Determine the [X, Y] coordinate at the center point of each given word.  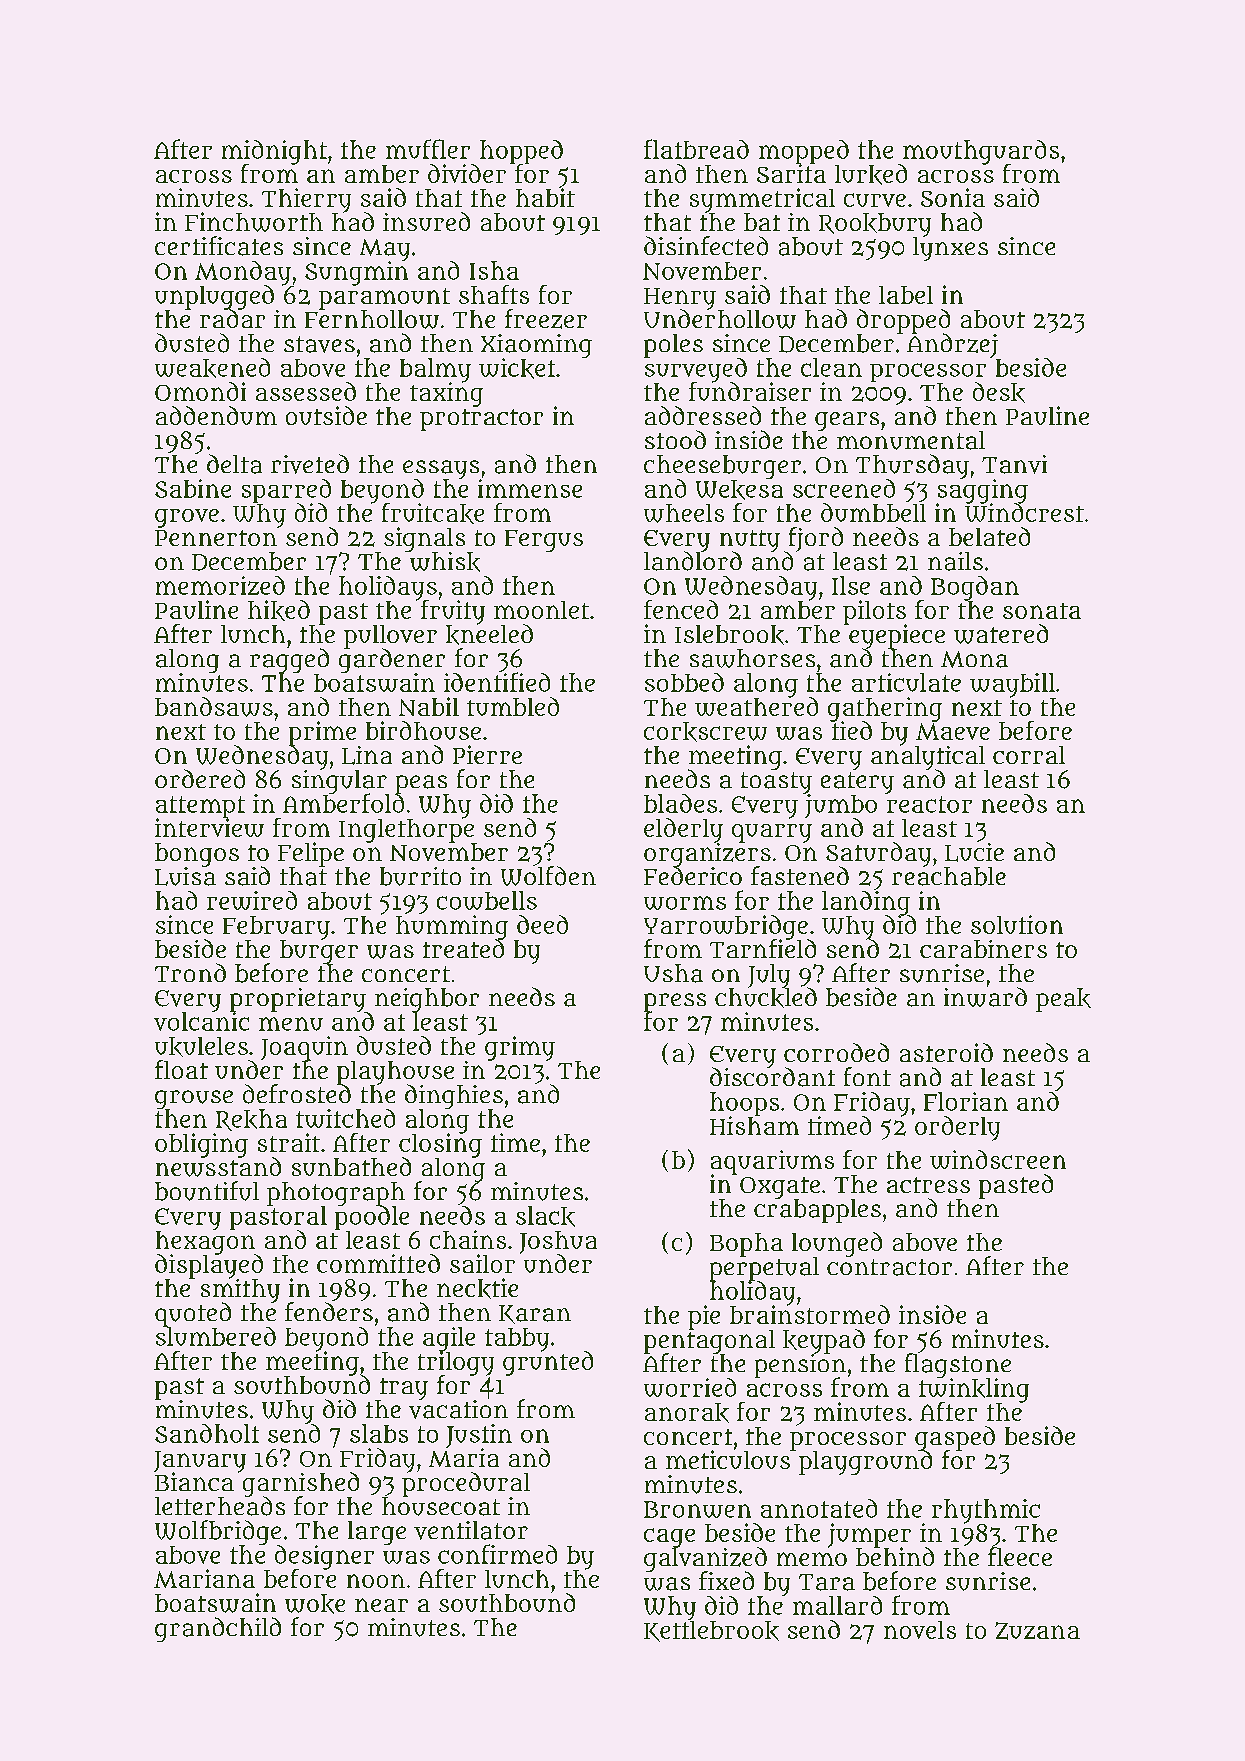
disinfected [706, 246]
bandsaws [214, 707]
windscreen [998, 1159]
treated [463, 948]
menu [291, 1024]
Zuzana [1037, 1631]
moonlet [541, 610]
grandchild [218, 1629]
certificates [219, 246]
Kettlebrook [711, 1631]
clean [831, 367]
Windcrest [1024, 512]
